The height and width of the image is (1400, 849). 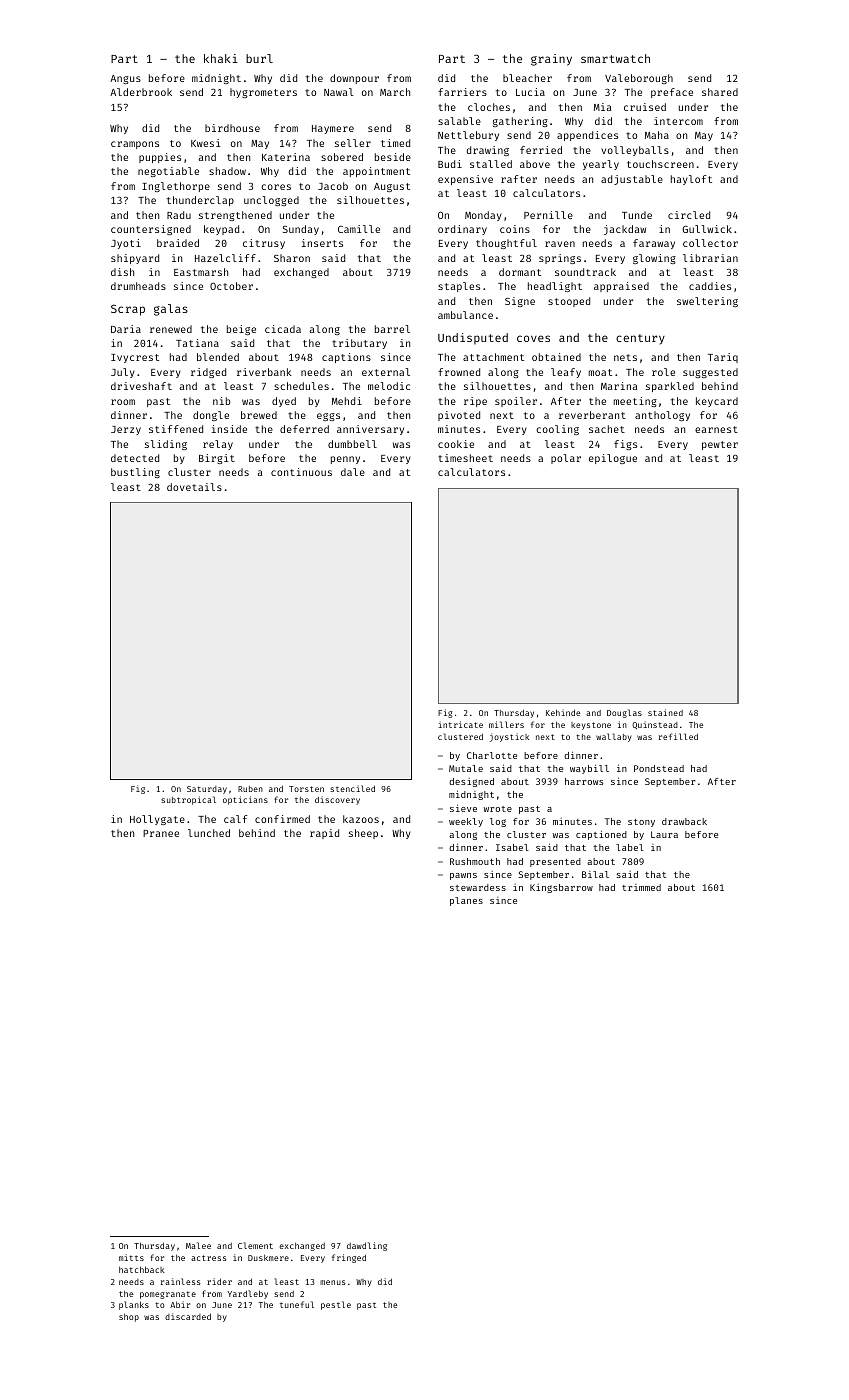 What do you see at coordinates (359, 344) in the image?
I see `tributary` at bounding box center [359, 344].
